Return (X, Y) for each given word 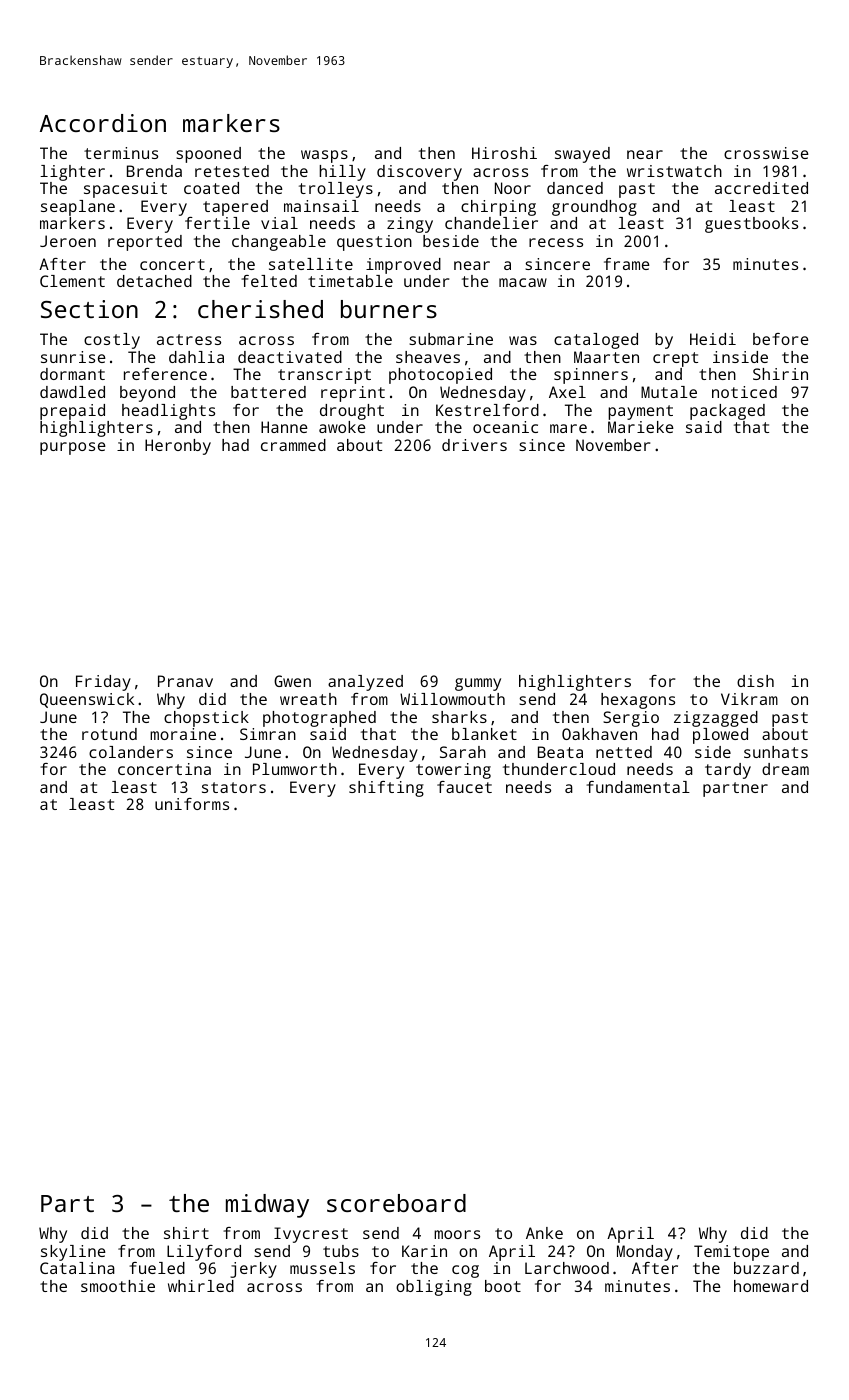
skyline (73, 1253)
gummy (478, 684)
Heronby (178, 447)
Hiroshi (504, 153)
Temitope (731, 1253)
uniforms (192, 804)
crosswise (766, 153)
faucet (464, 787)
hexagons (638, 701)
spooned (208, 155)
